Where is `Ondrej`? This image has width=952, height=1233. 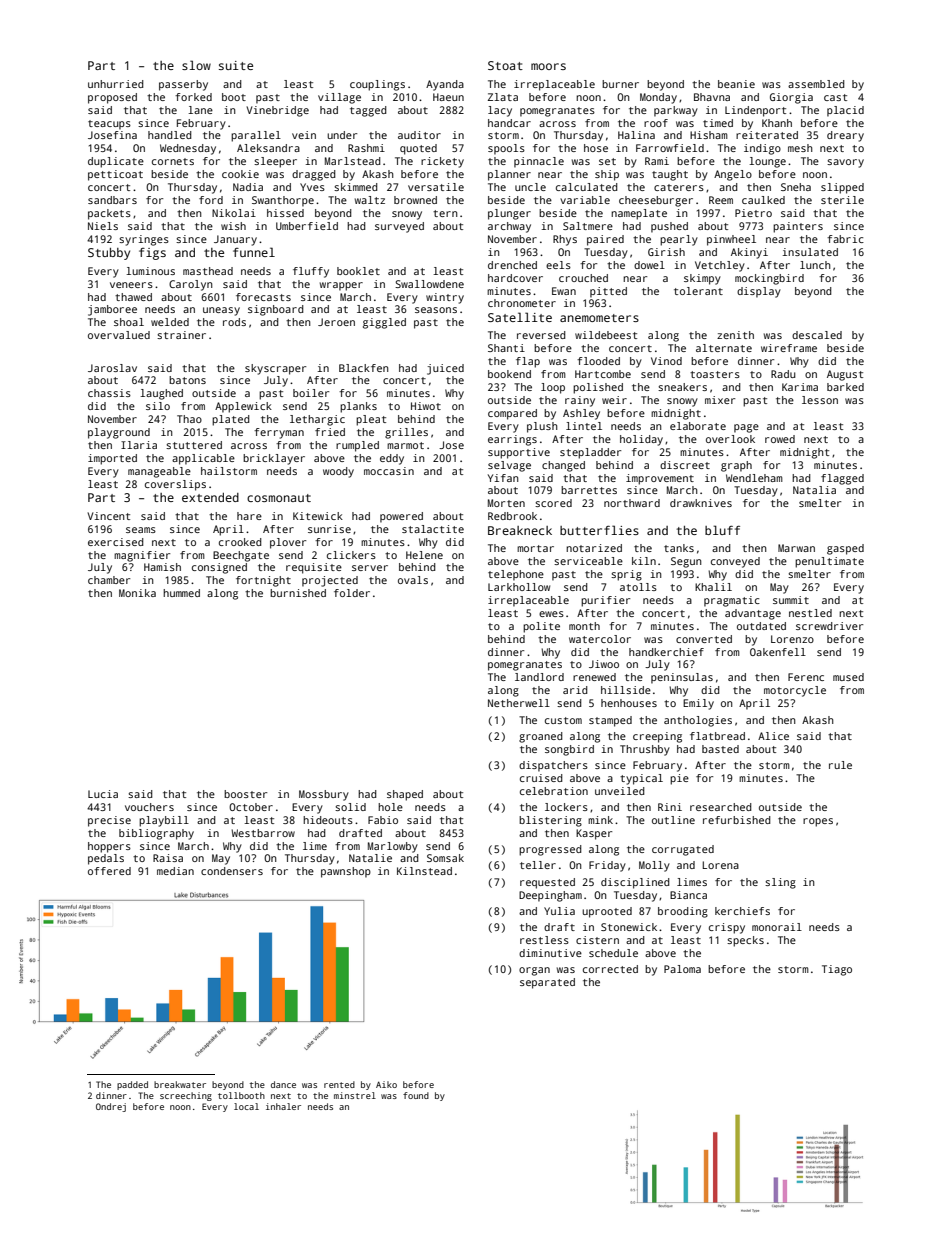 Ondrej is located at coordinates (111, 1107).
